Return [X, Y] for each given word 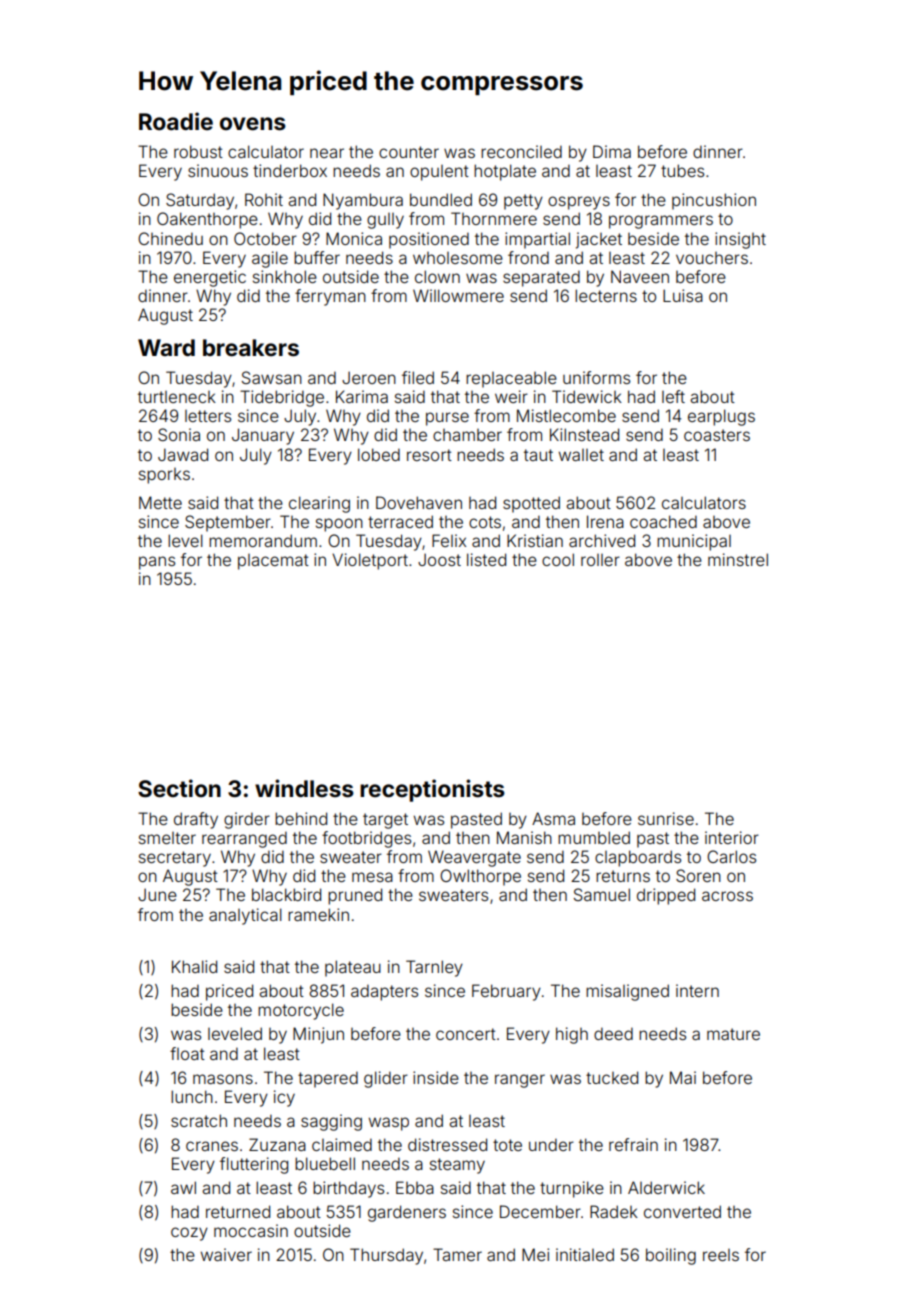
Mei [535, 1254]
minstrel [738, 559]
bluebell [325, 1163]
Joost [439, 559]
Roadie [176, 121]
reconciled [521, 151]
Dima [612, 151]
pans [157, 563]
